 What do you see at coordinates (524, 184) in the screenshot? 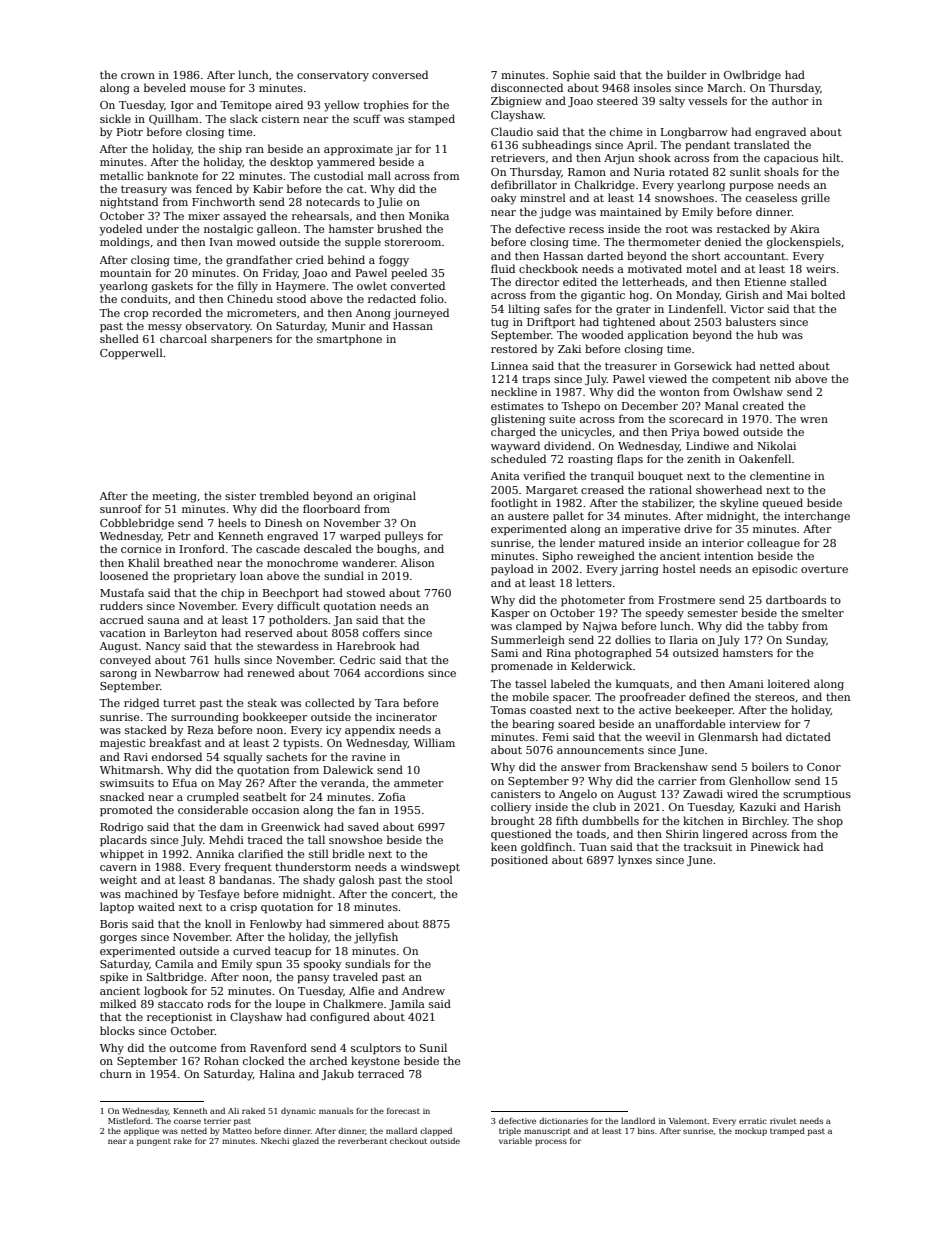
I see `defibrillator` at bounding box center [524, 184].
